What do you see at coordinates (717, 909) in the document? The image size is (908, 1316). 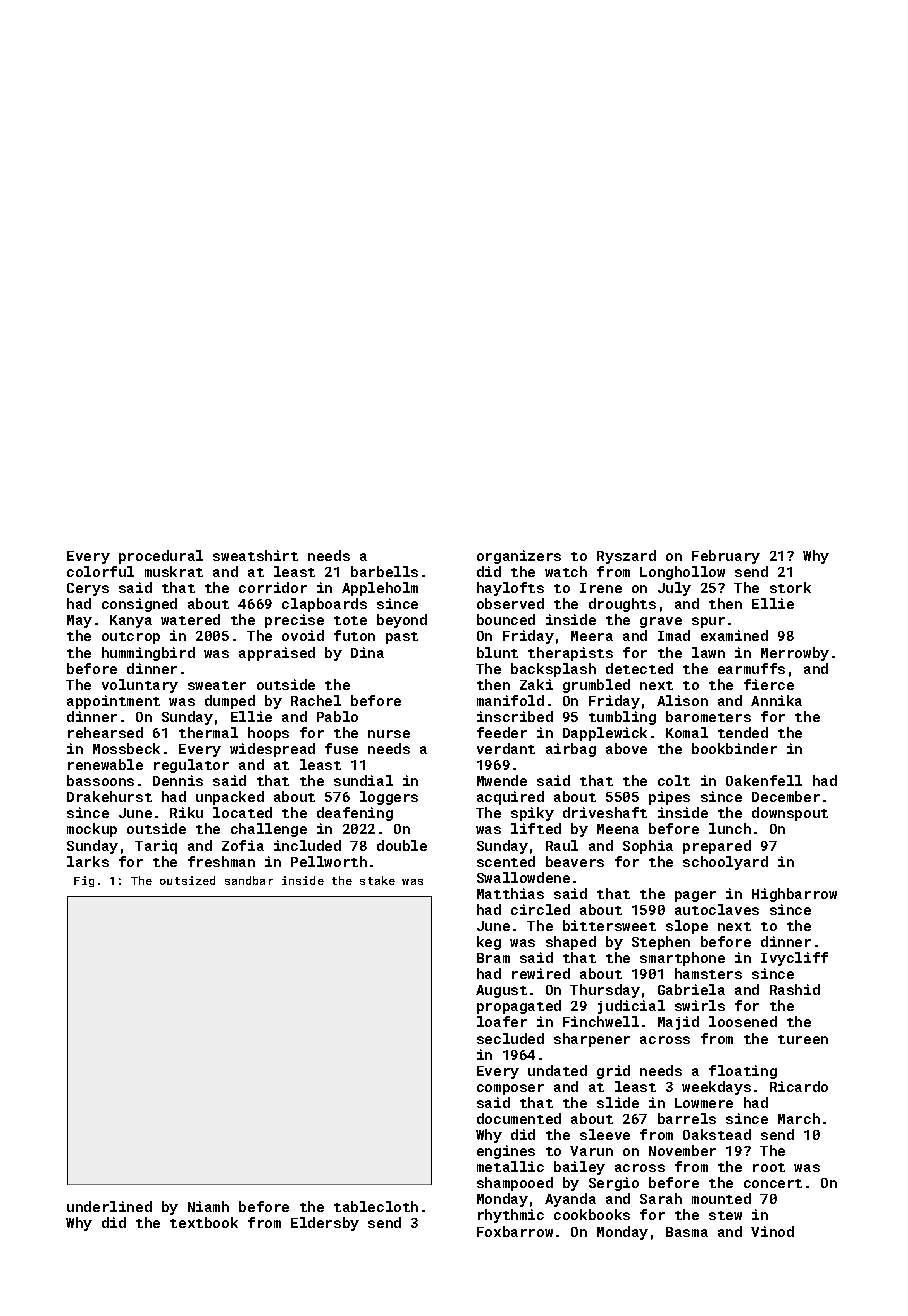 I see `autoclaves` at bounding box center [717, 909].
